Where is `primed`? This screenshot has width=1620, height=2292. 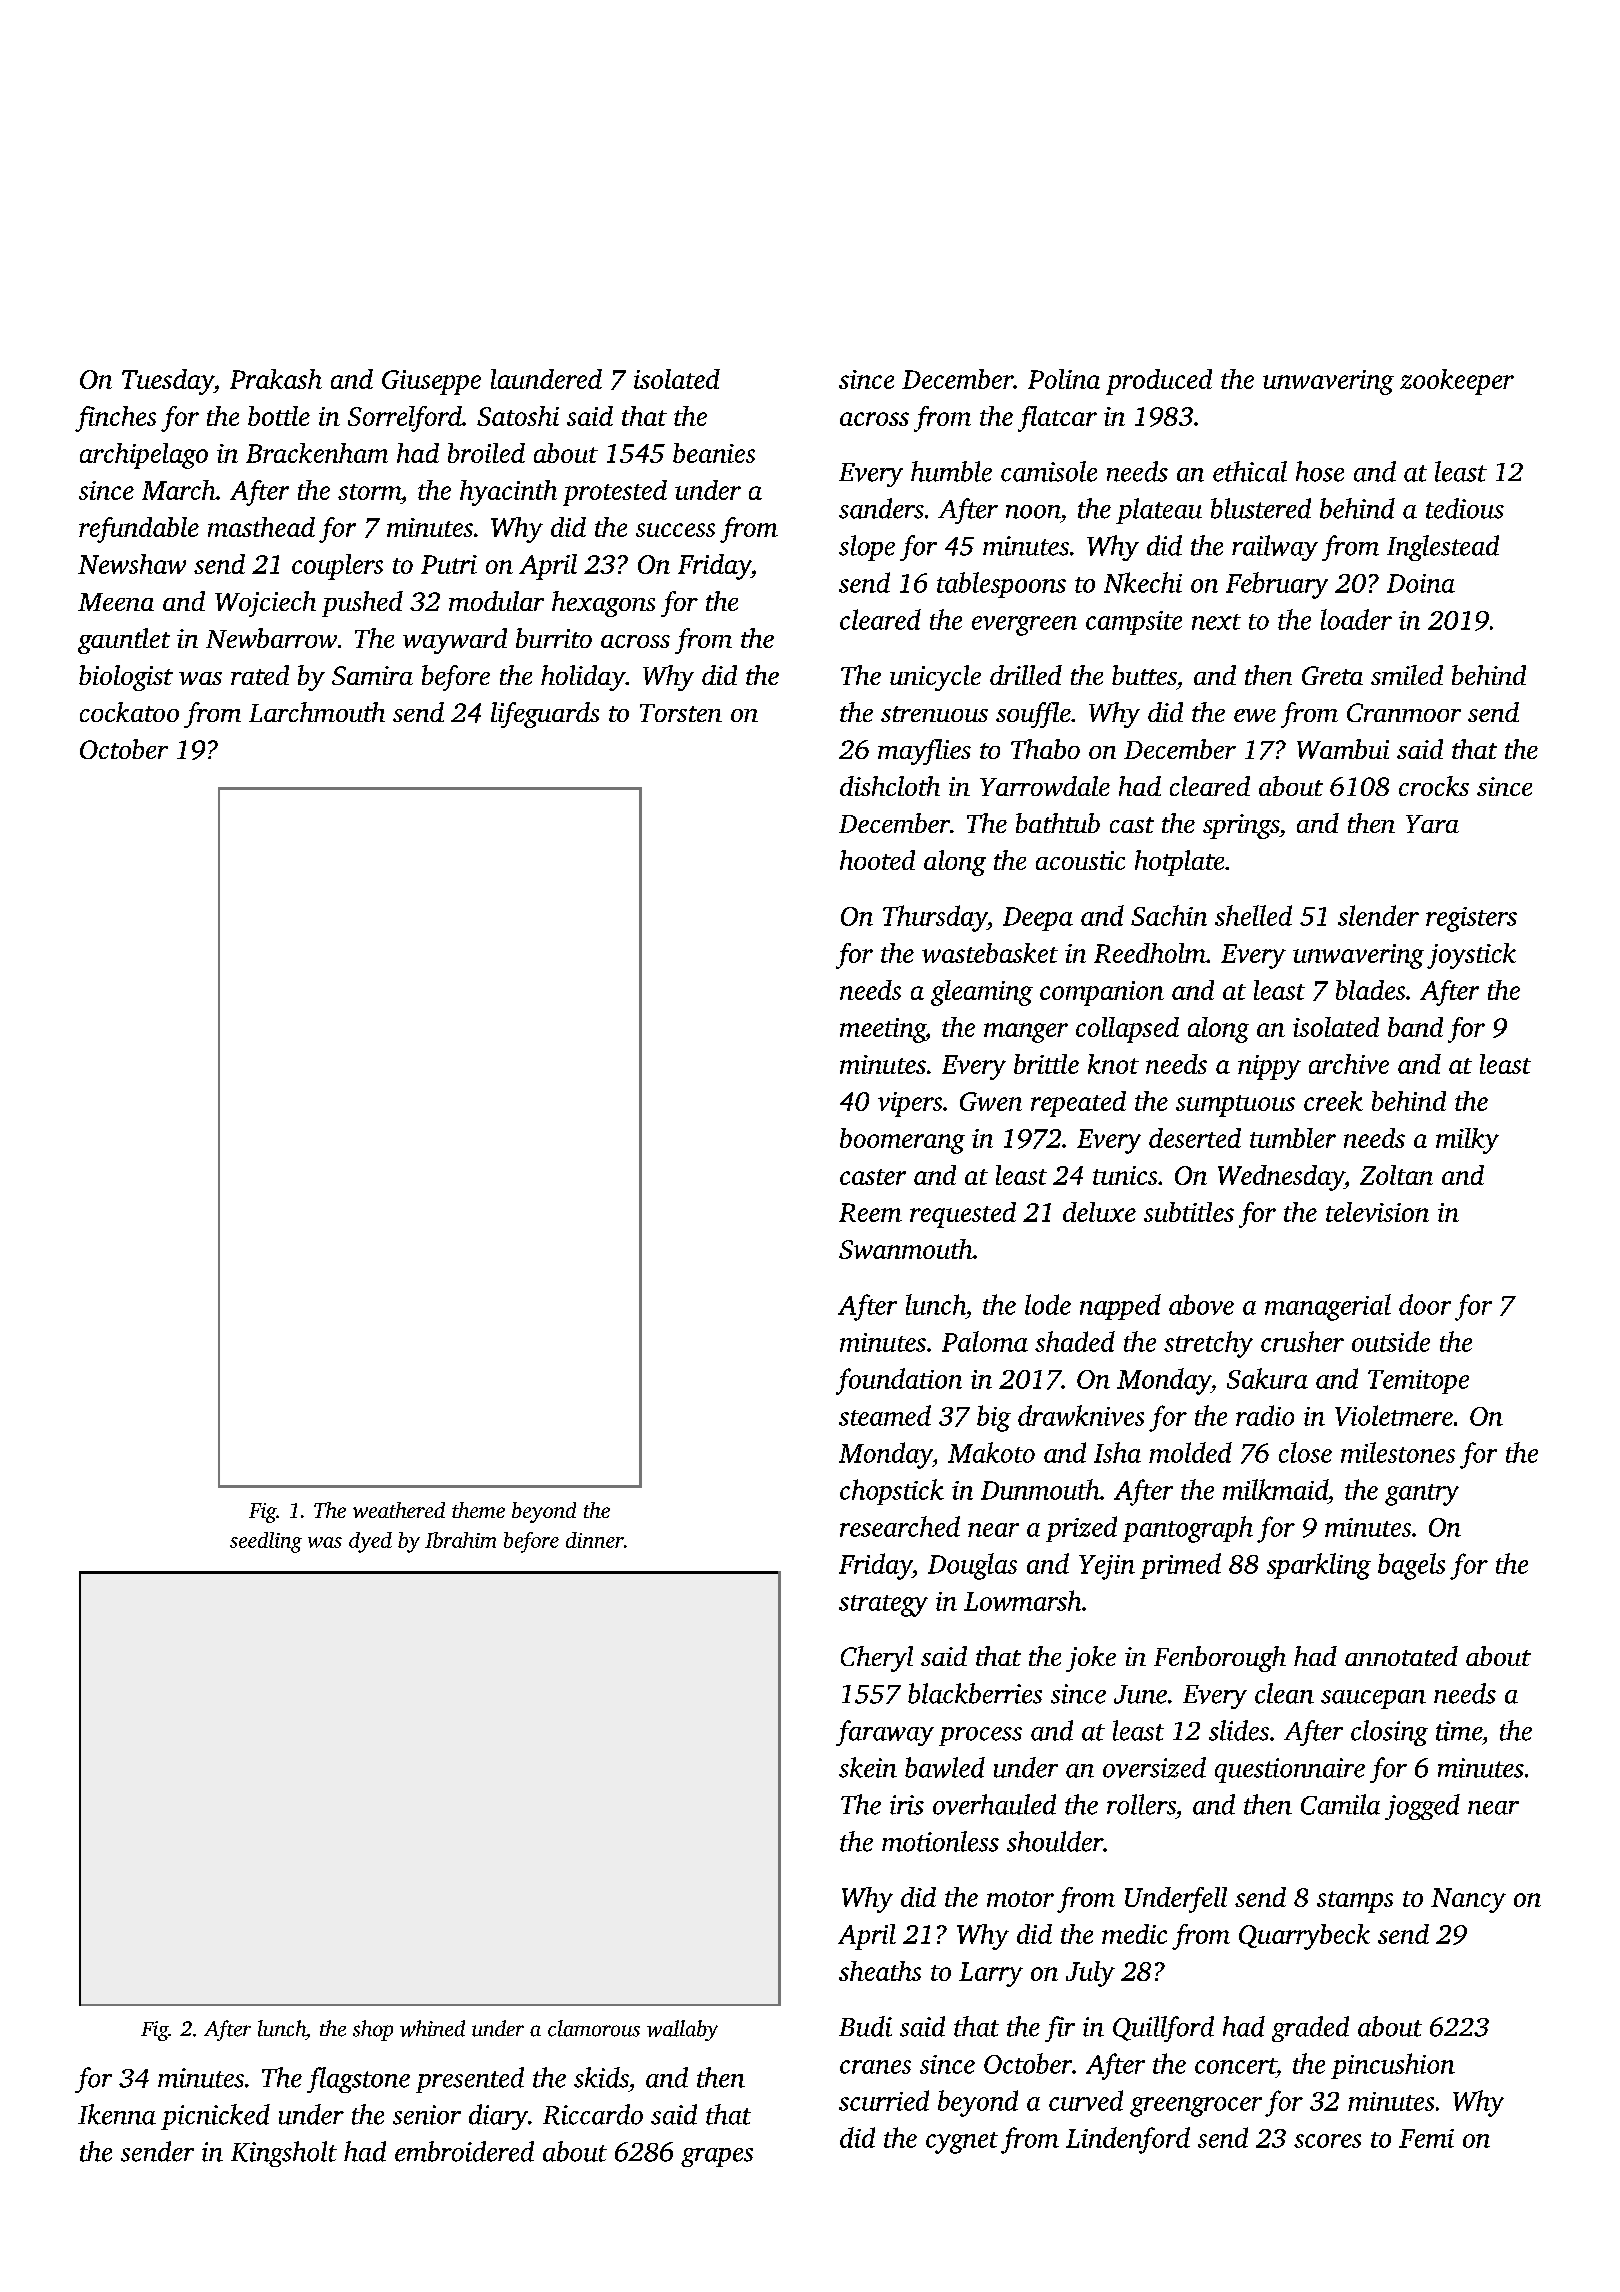 primed is located at coordinates (1180, 1566).
